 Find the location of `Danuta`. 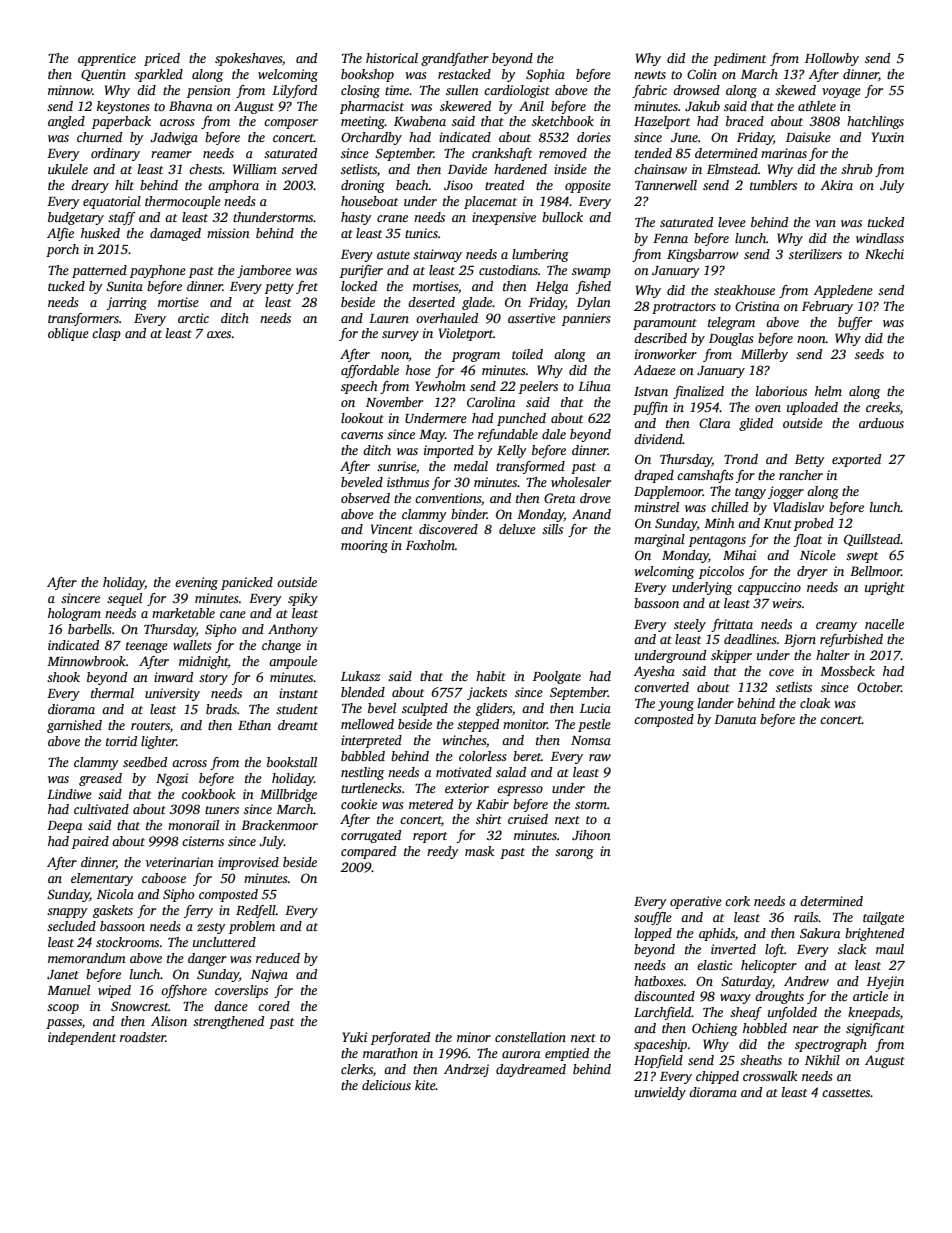

Danuta is located at coordinates (735, 719).
